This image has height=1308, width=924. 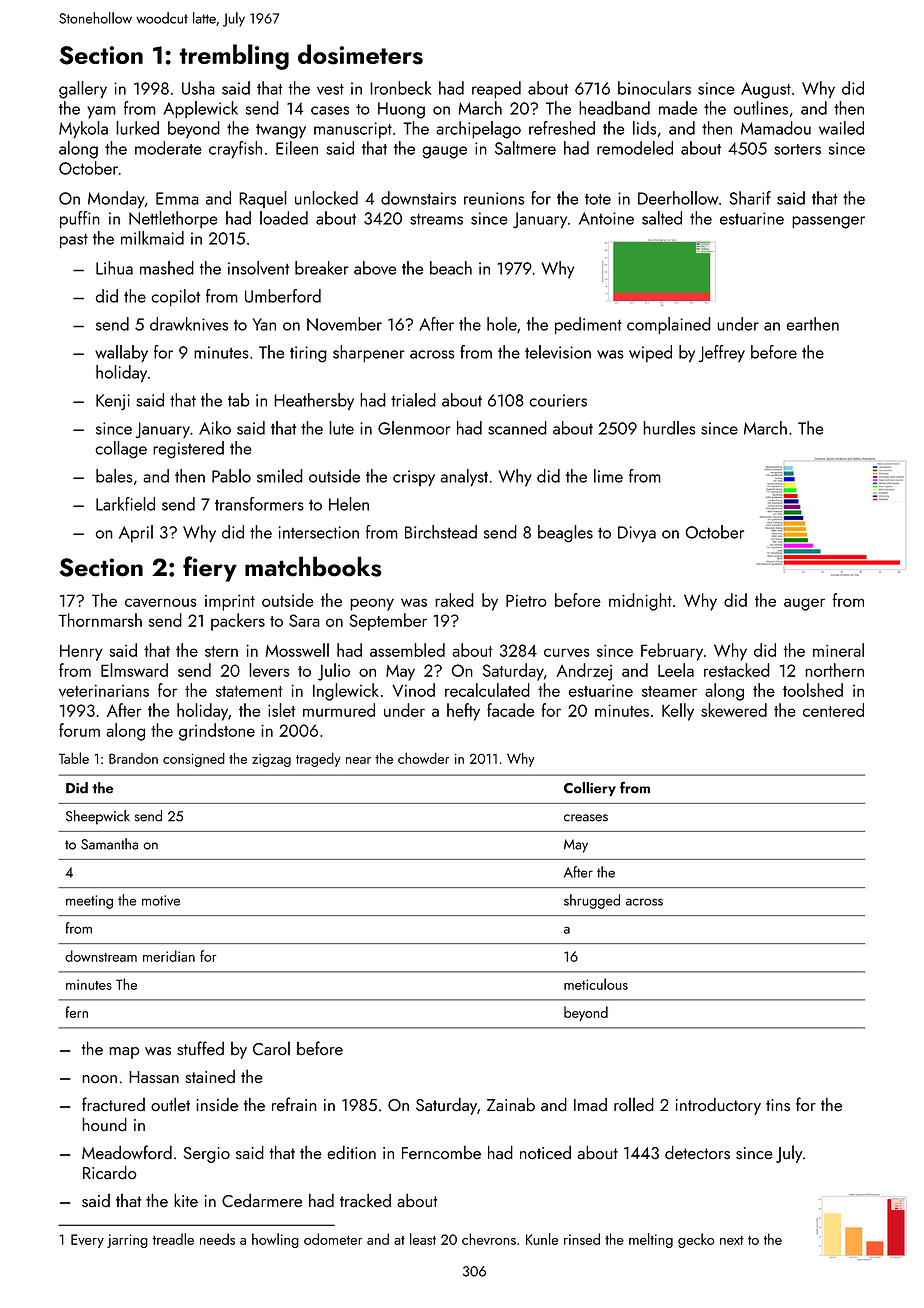 What do you see at coordinates (833, 710) in the image?
I see `centered` at bounding box center [833, 710].
